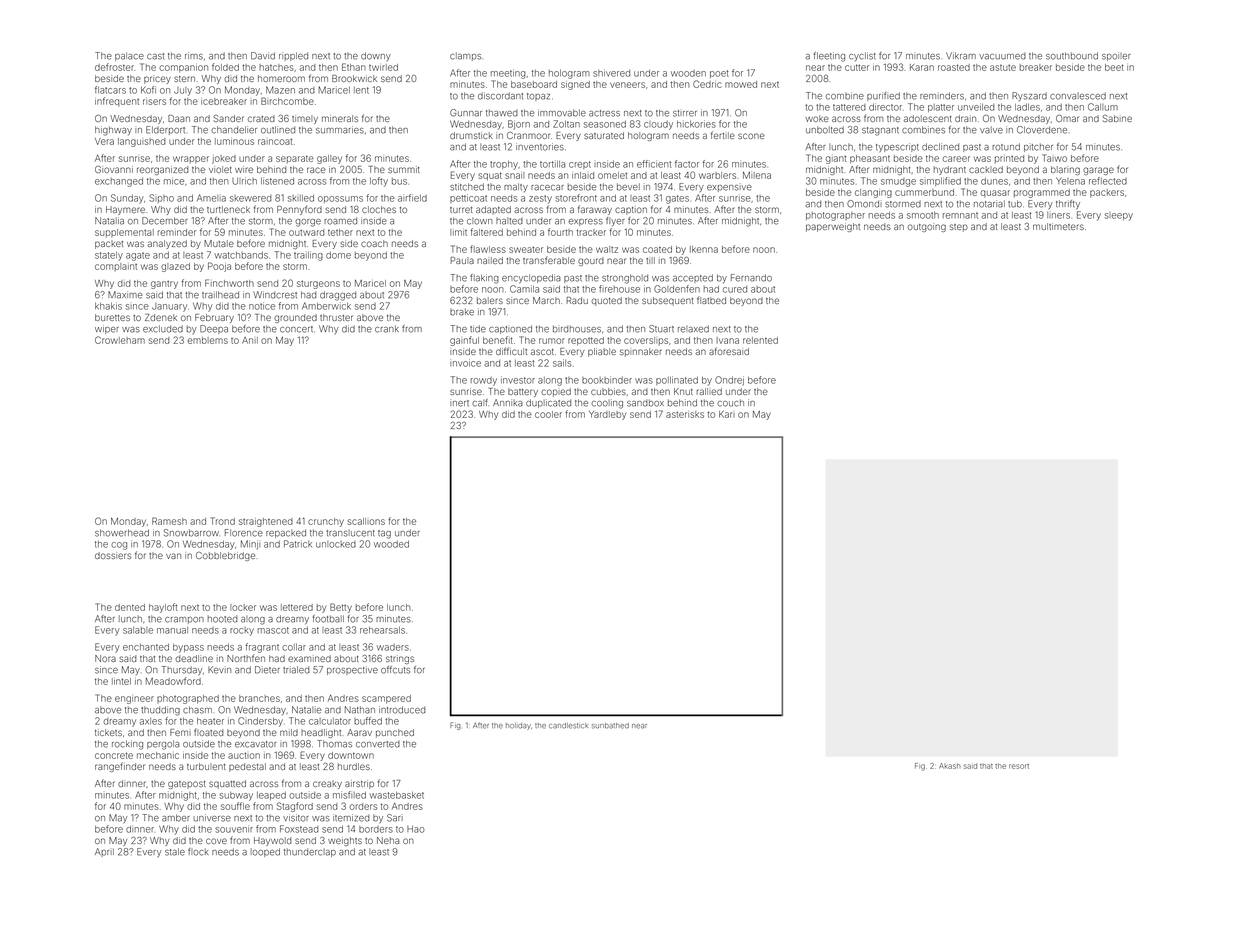 This screenshot has width=1233, height=952. Describe the element at coordinates (465, 56) in the screenshot. I see `clamps` at that location.
